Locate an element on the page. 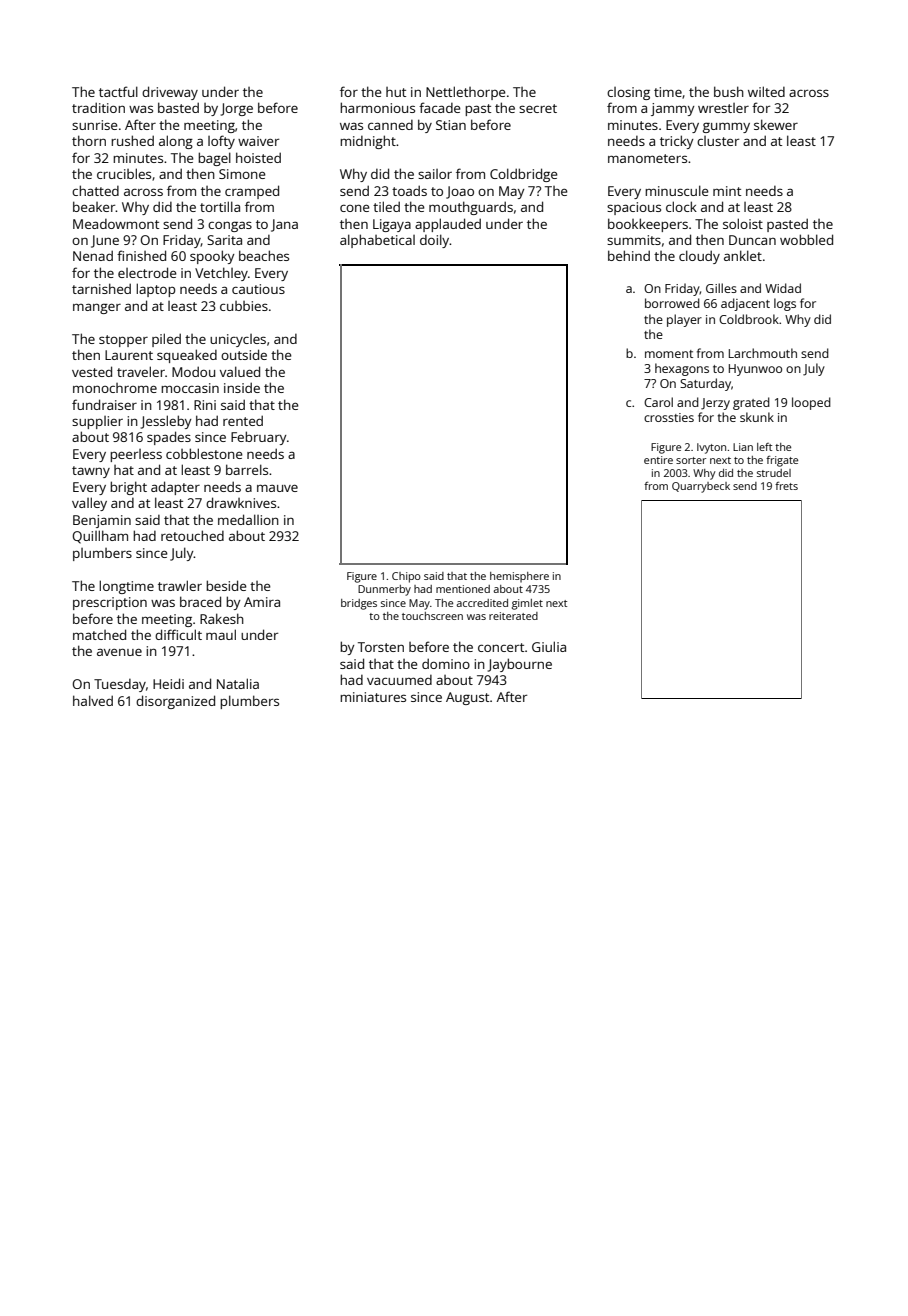  outside is located at coordinates (244, 354).
